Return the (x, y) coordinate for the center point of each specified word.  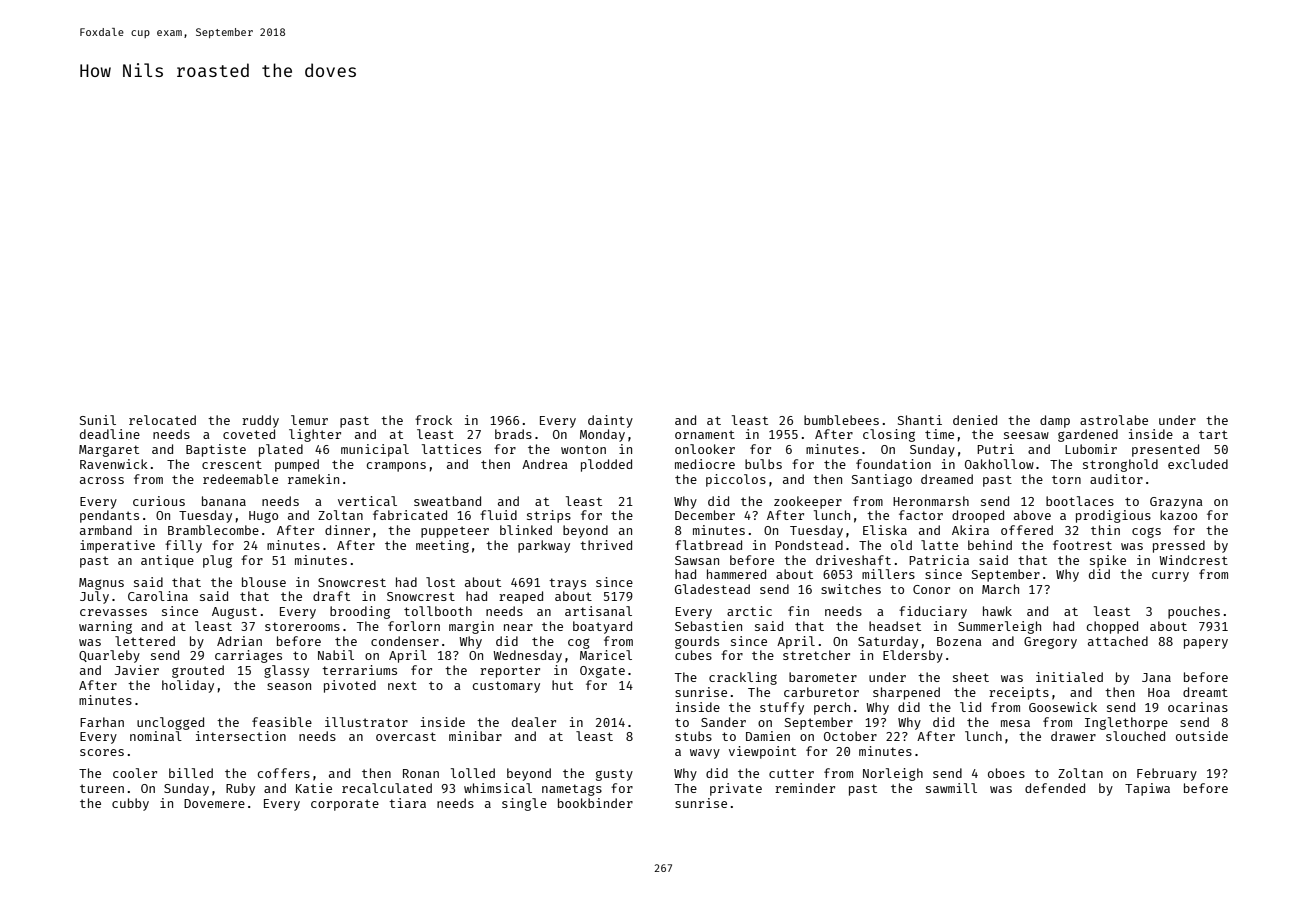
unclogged (170, 723)
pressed (1179, 546)
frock (433, 420)
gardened (1088, 435)
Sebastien (708, 626)
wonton (583, 449)
